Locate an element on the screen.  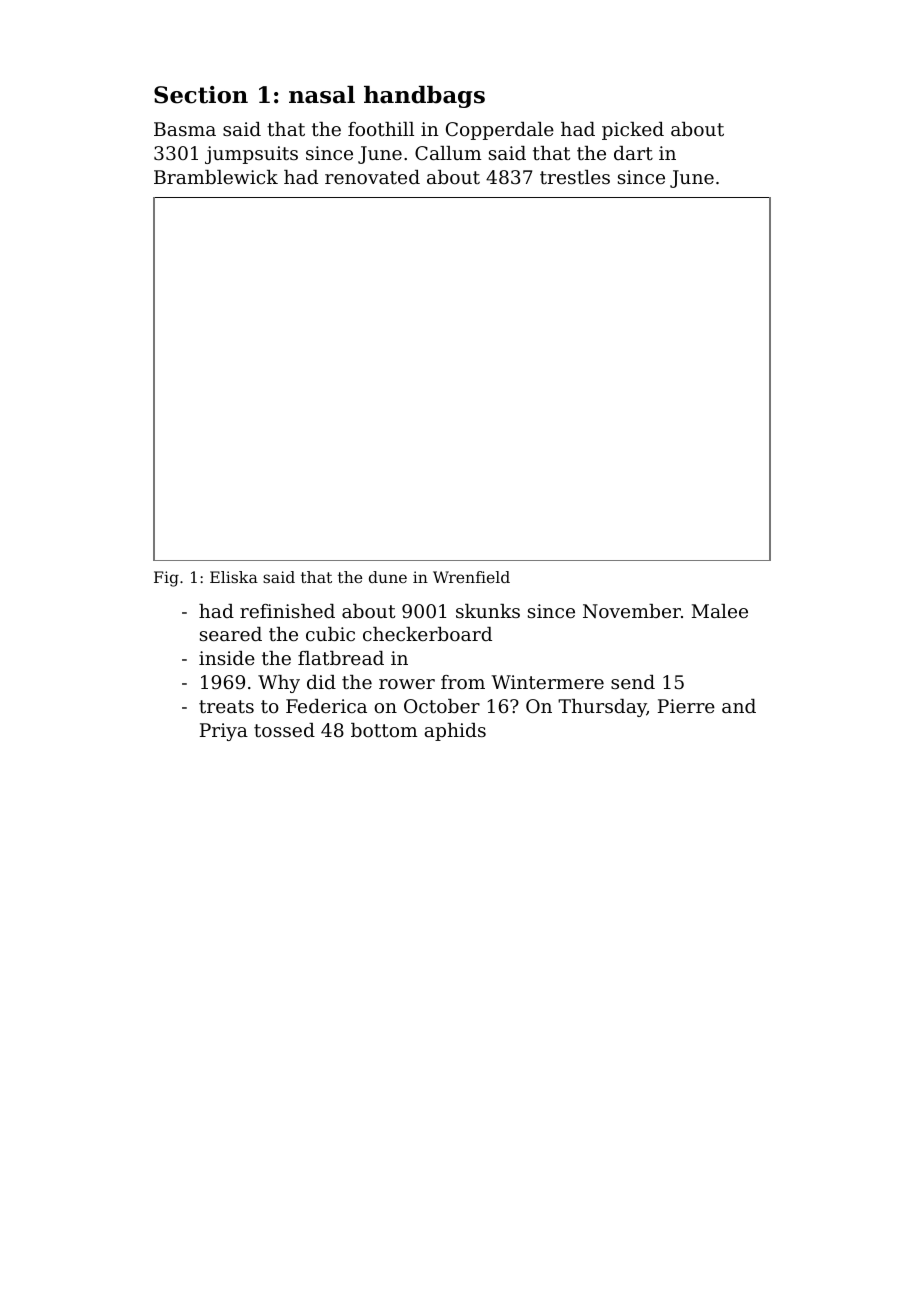
Malee is located at coordinates (720, 611).
